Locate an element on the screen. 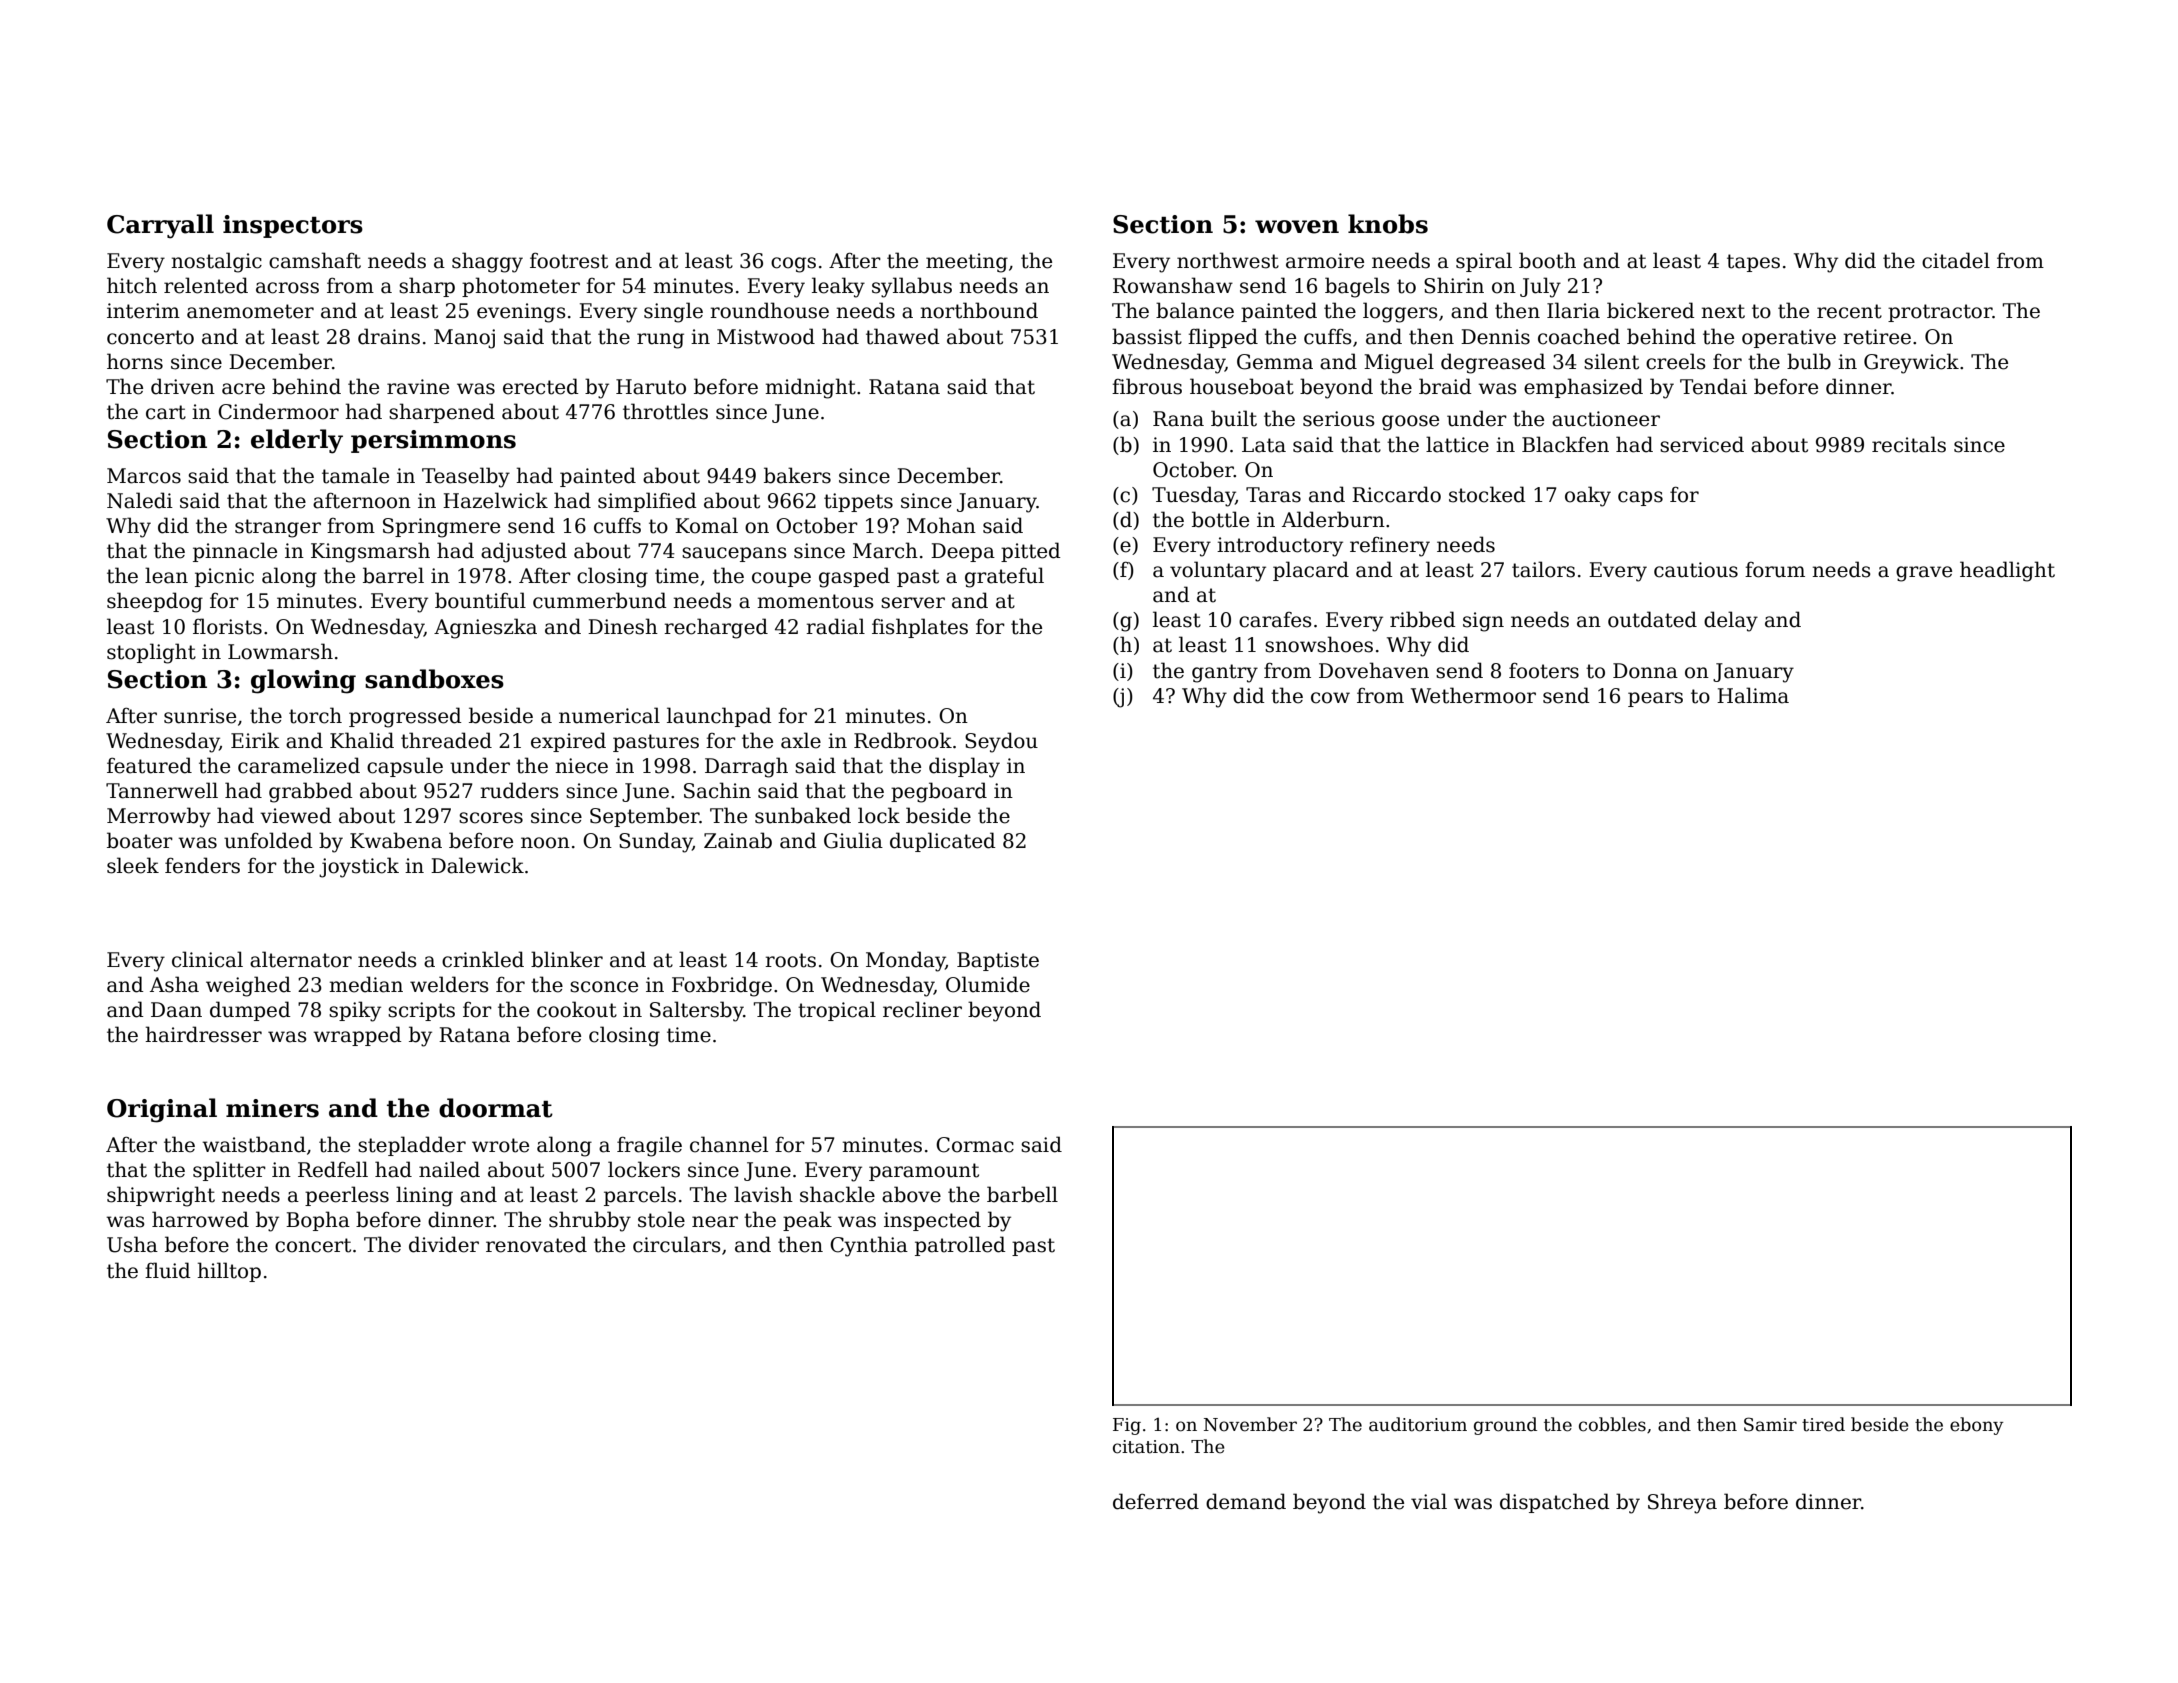 Image resolution: width=2178 pixels, height=1683 pixels. Seydou is located at coordinates (1001, 742).
